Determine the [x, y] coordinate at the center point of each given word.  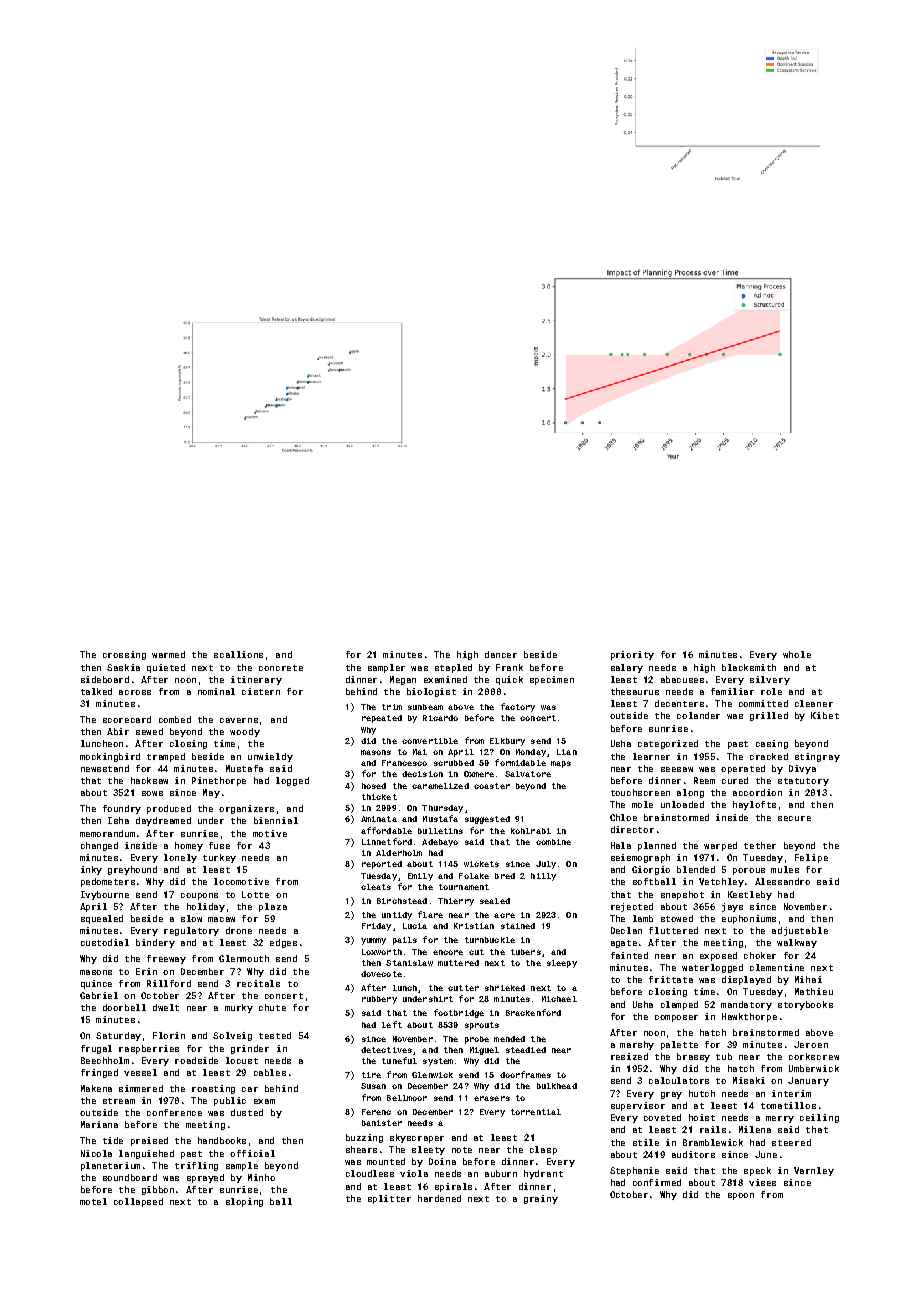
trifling [196, 1166]
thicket [379, 797]
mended [509, 1039]
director [632, 829]
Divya [802, 769]
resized [629, 1056]
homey [189, 846]
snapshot [682, 895]
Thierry [456, 902]
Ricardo [440, 718]
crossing [124, 655]
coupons [199, 896]
